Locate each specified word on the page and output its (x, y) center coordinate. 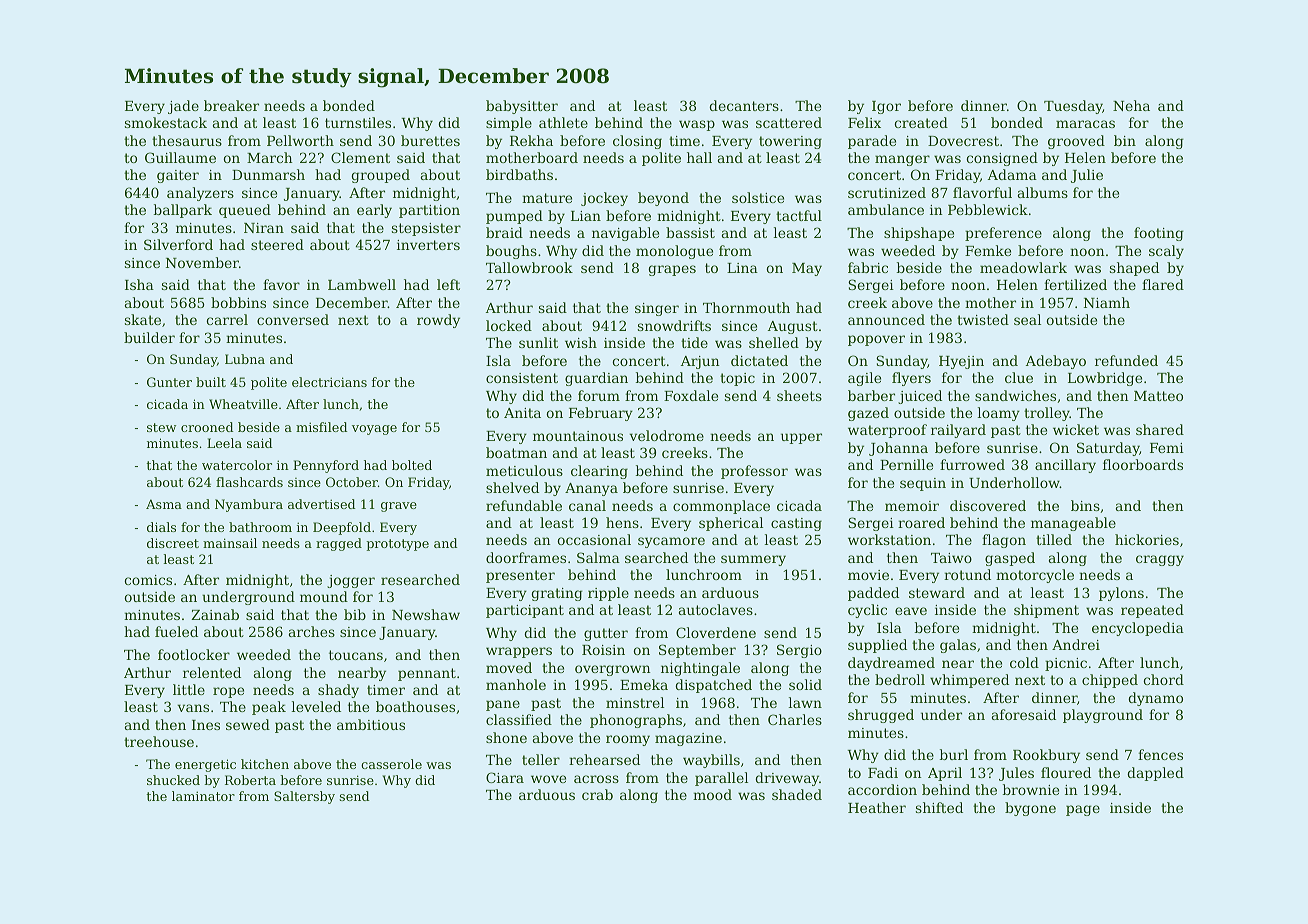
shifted (939, 807)
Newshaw (426, 614)
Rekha (531, 140)
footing (1159, 234)
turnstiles (358, 122)
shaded (797, 794)
